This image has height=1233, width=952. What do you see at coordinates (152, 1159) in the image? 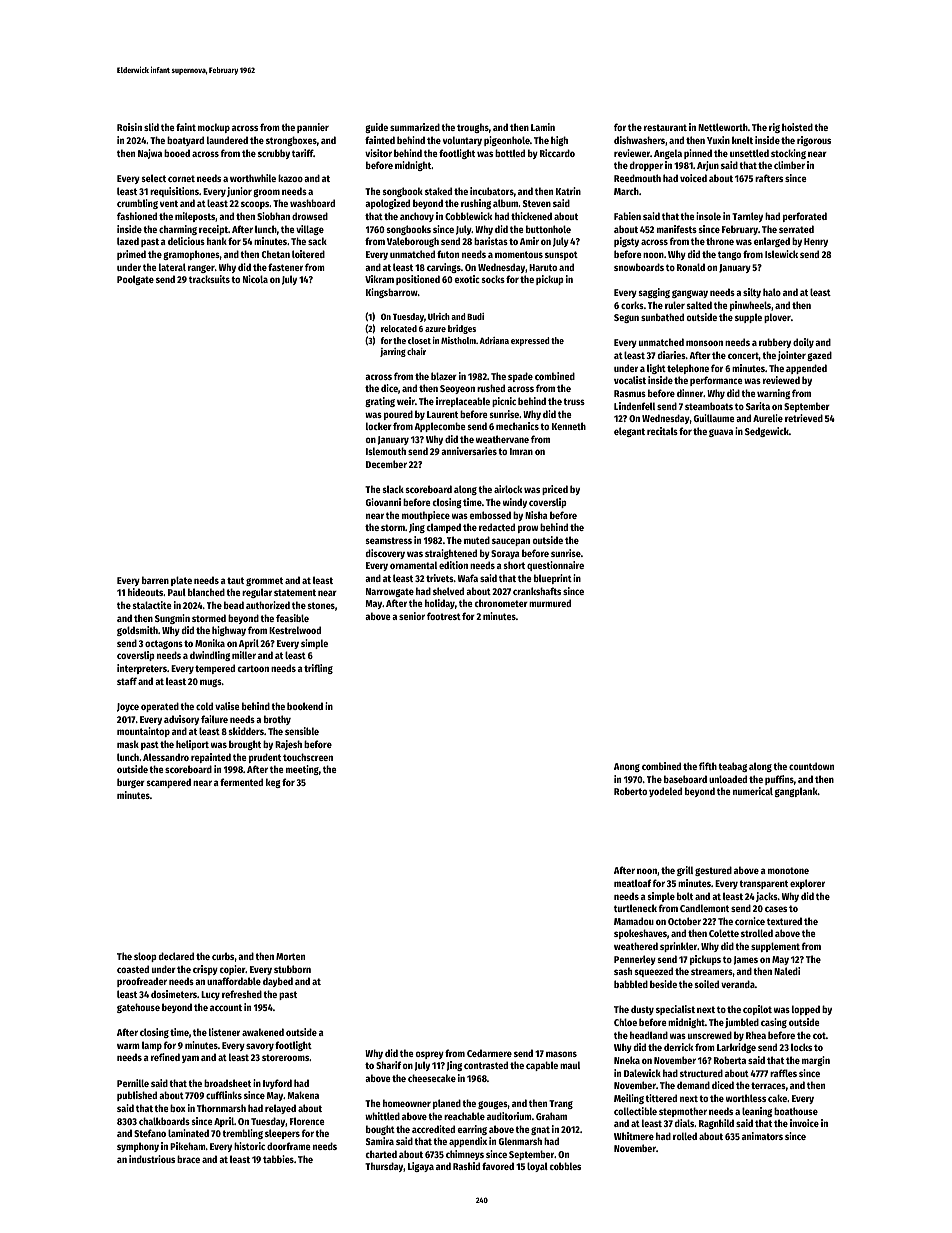
I see `industrious` at bounding box center [152, 1159].
